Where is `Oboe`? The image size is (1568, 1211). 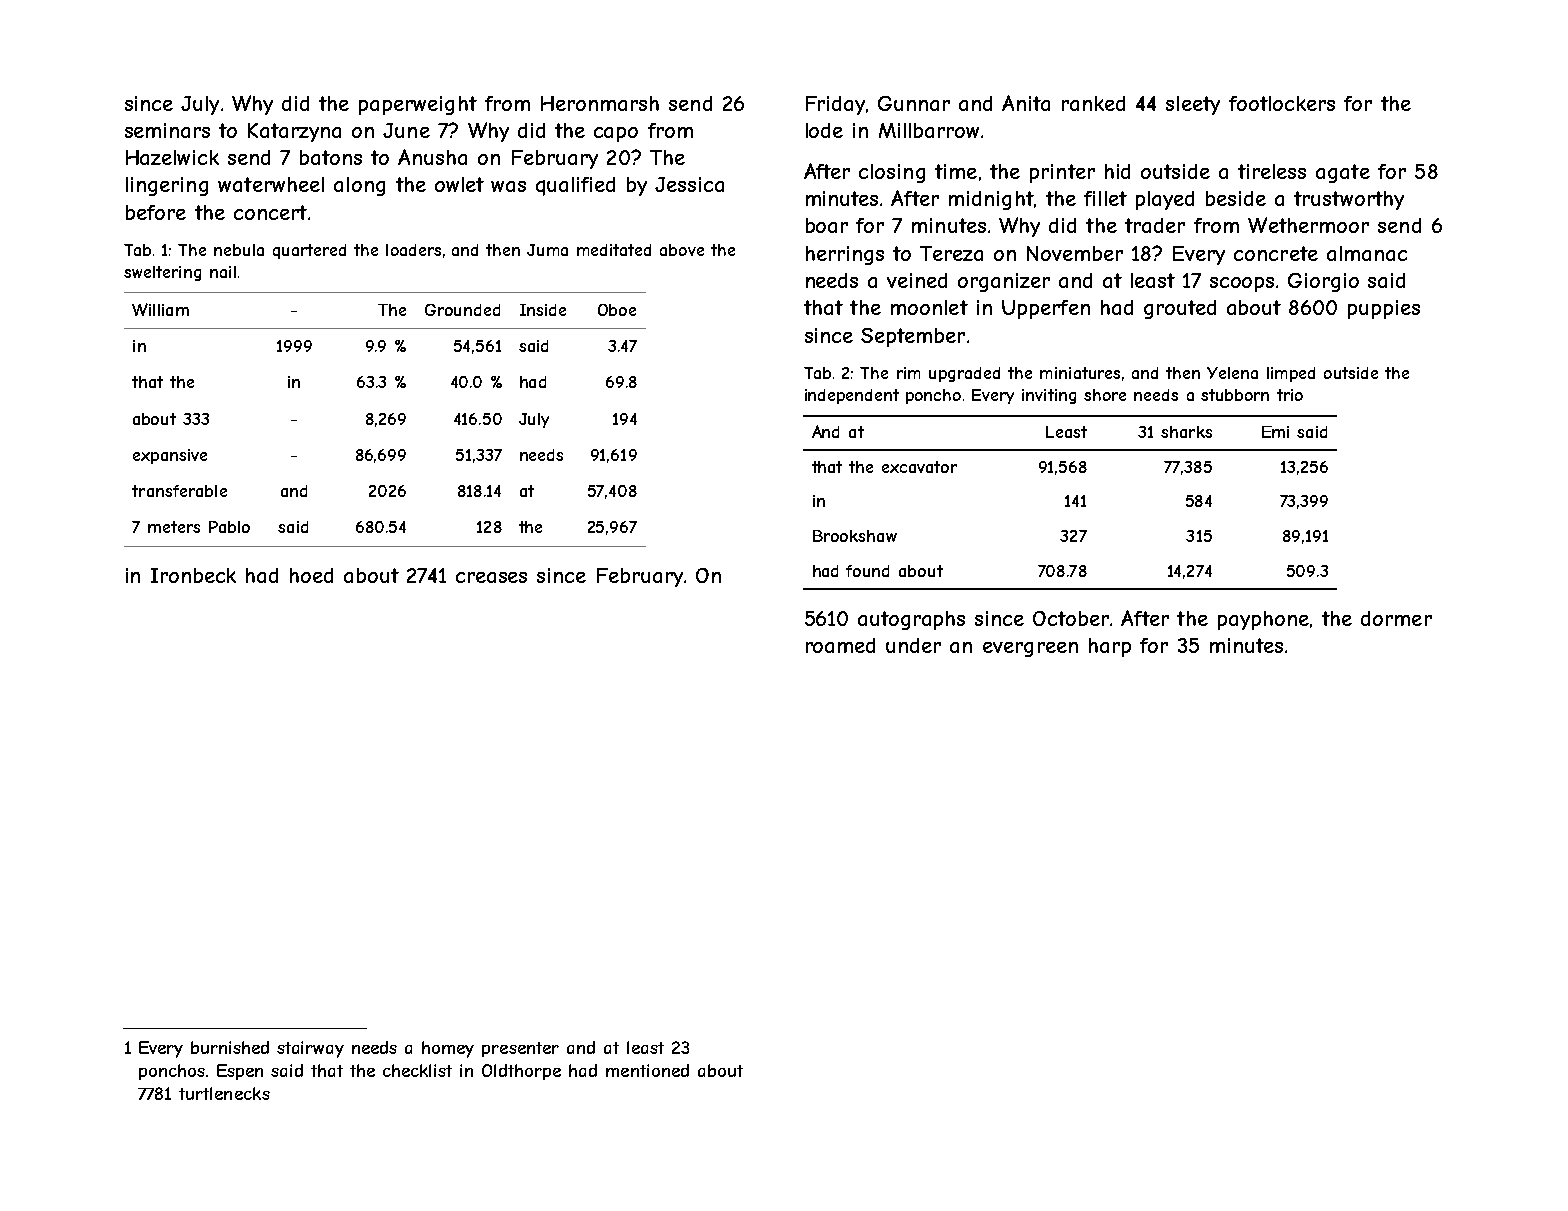
Oboe is located at coordinates (617, 310).
